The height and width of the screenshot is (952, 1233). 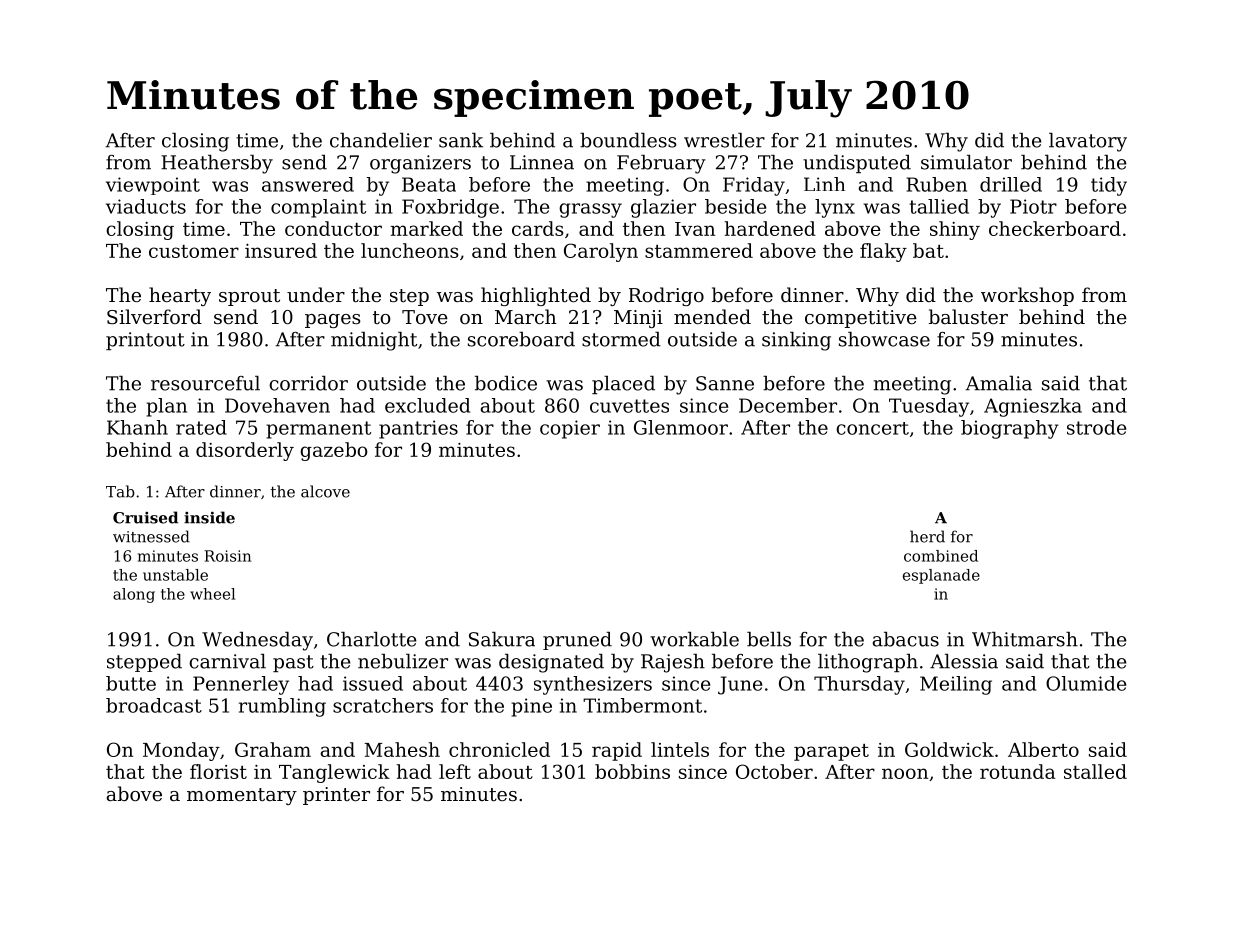 I want to click on herd, so click(x=927, y=536).
